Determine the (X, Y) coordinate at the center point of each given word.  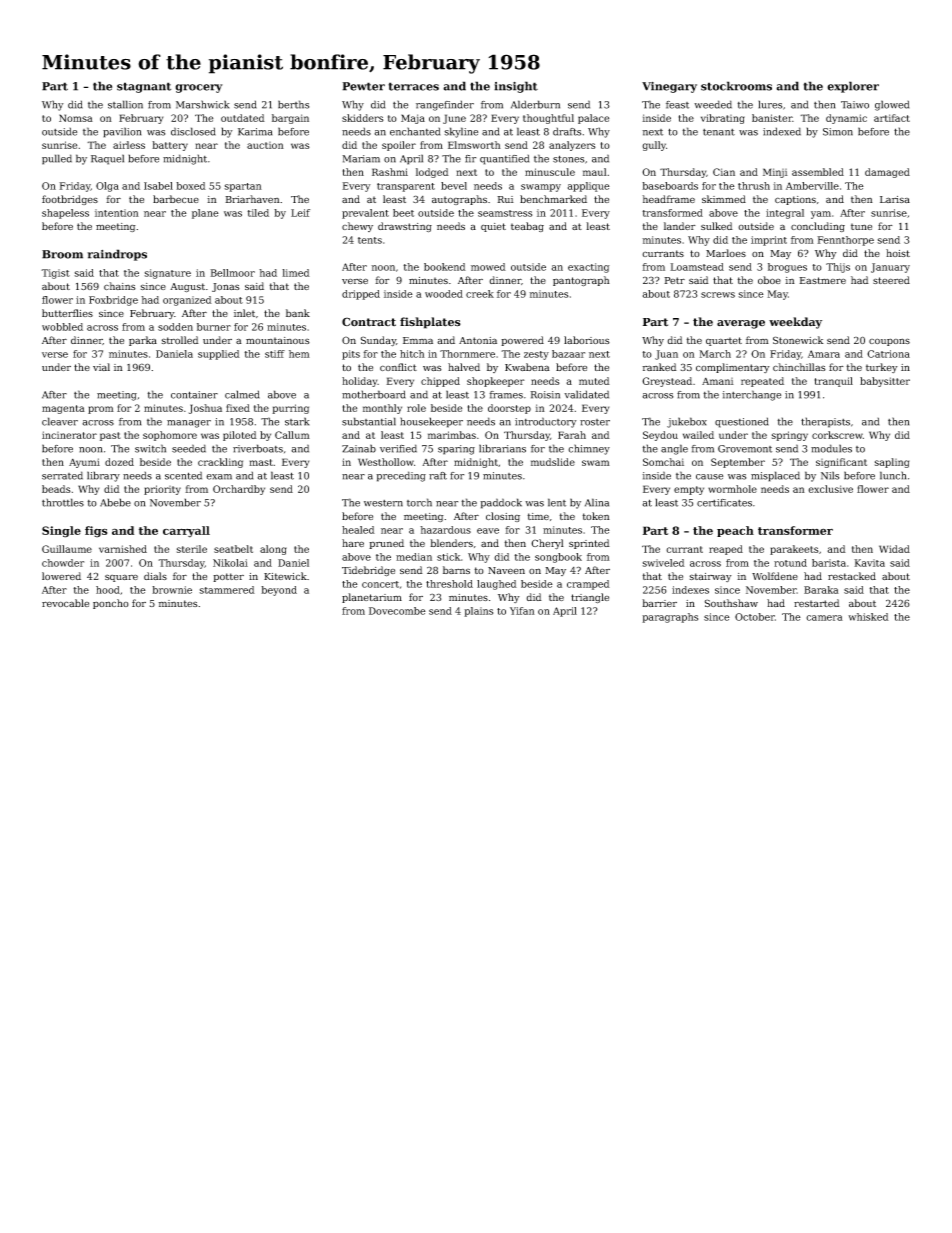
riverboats (258, 448)
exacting (589, 268)
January (890, 268)
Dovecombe (397, 611)
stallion (125, 104)
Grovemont (745, 449)
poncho (111, 604)
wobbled (62, 327)
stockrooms (736, 86)
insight (516, 87)
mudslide (553, 462)
